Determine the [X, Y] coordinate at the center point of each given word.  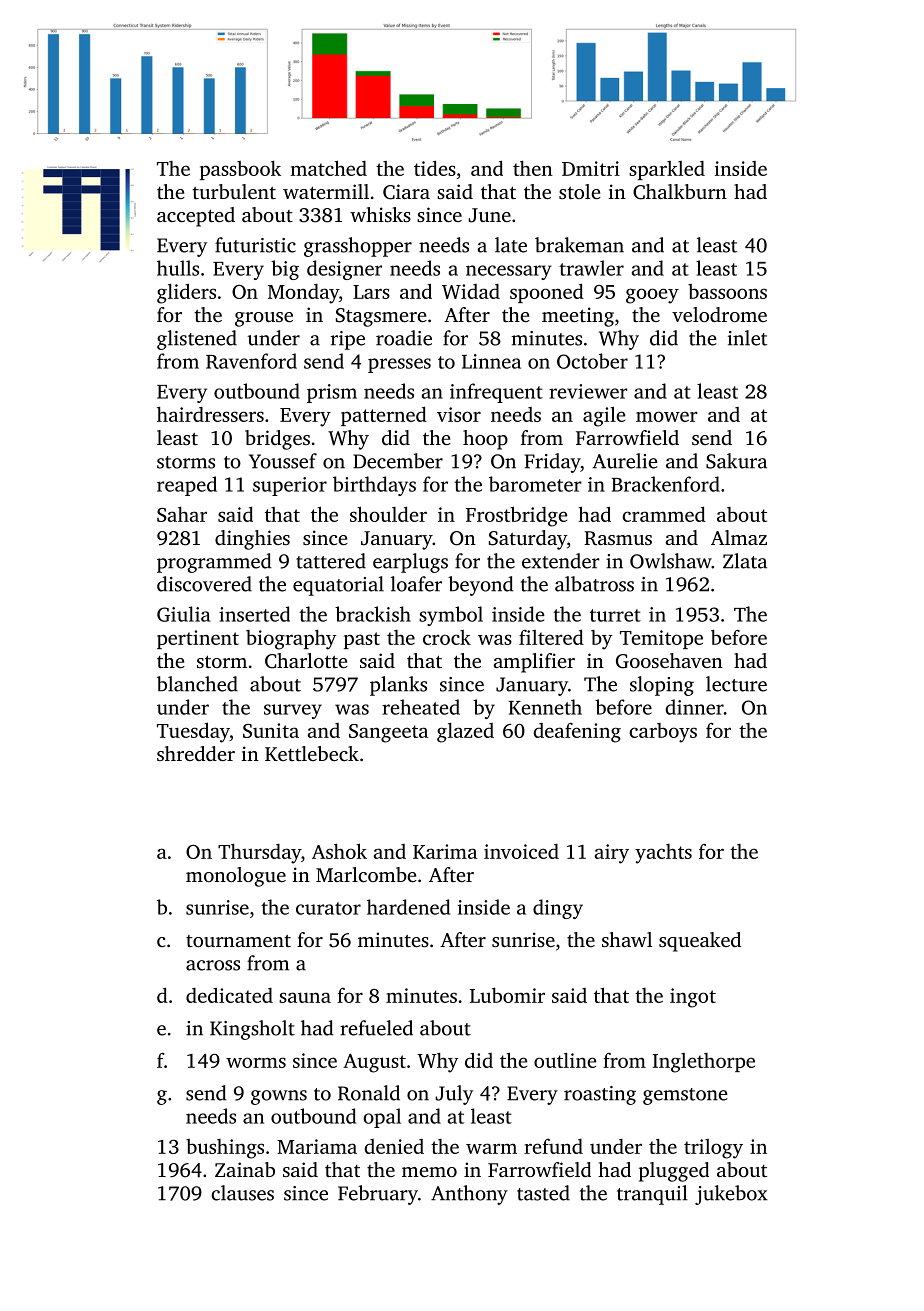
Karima [445, 851]
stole [580, 191]
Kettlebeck [312, 753]
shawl [627, 939]
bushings [225, 1149]
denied [394, 1146]
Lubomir [507, 995]
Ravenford [251, 361]
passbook [240, 170]
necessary [509, 272]
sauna [305, 997]
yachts [663, 854]
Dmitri [591, 168]
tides [435, 168]
